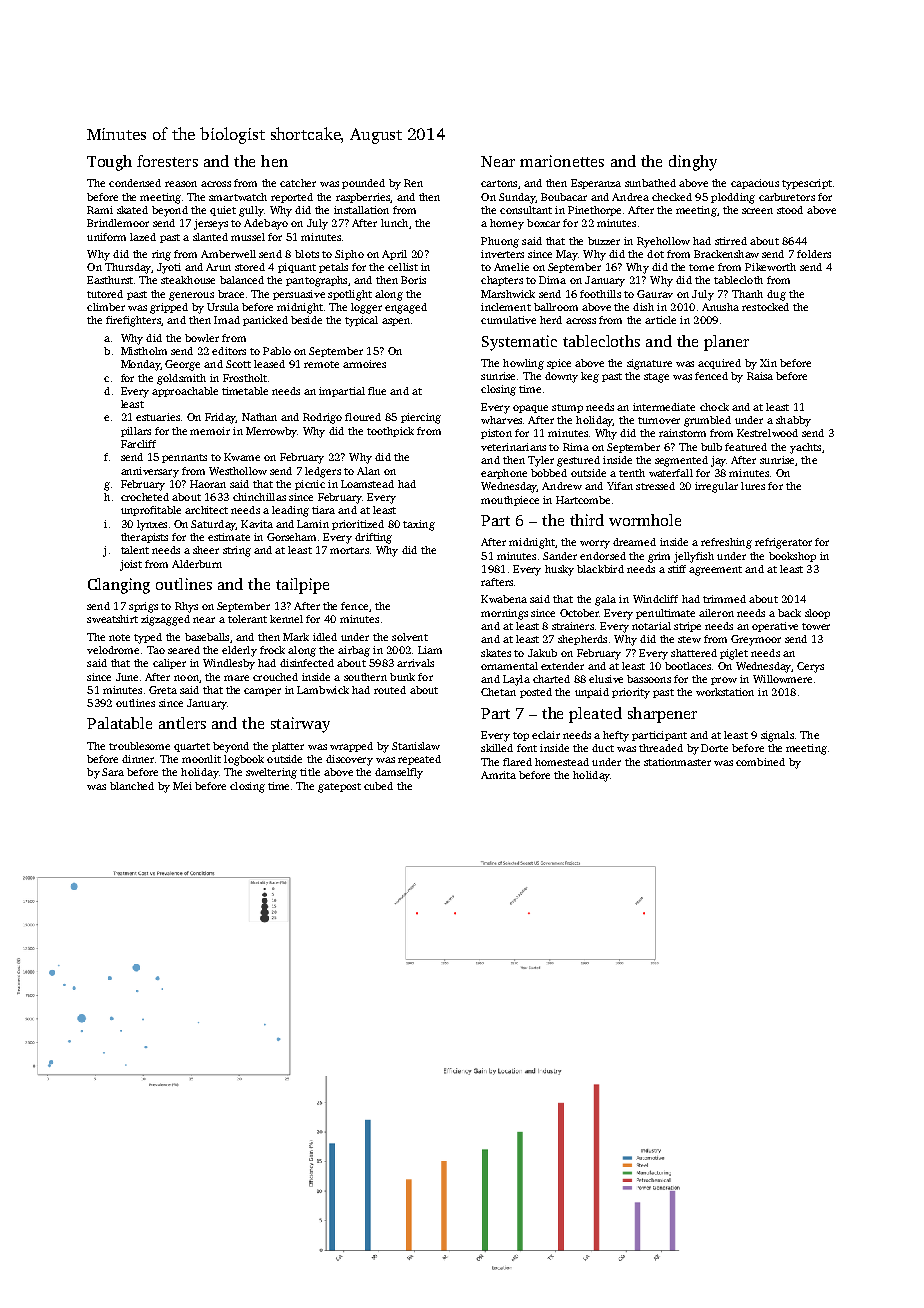 This screenshot has height=1308, width=924. I want to click on Clanging, so click(119, 586).
